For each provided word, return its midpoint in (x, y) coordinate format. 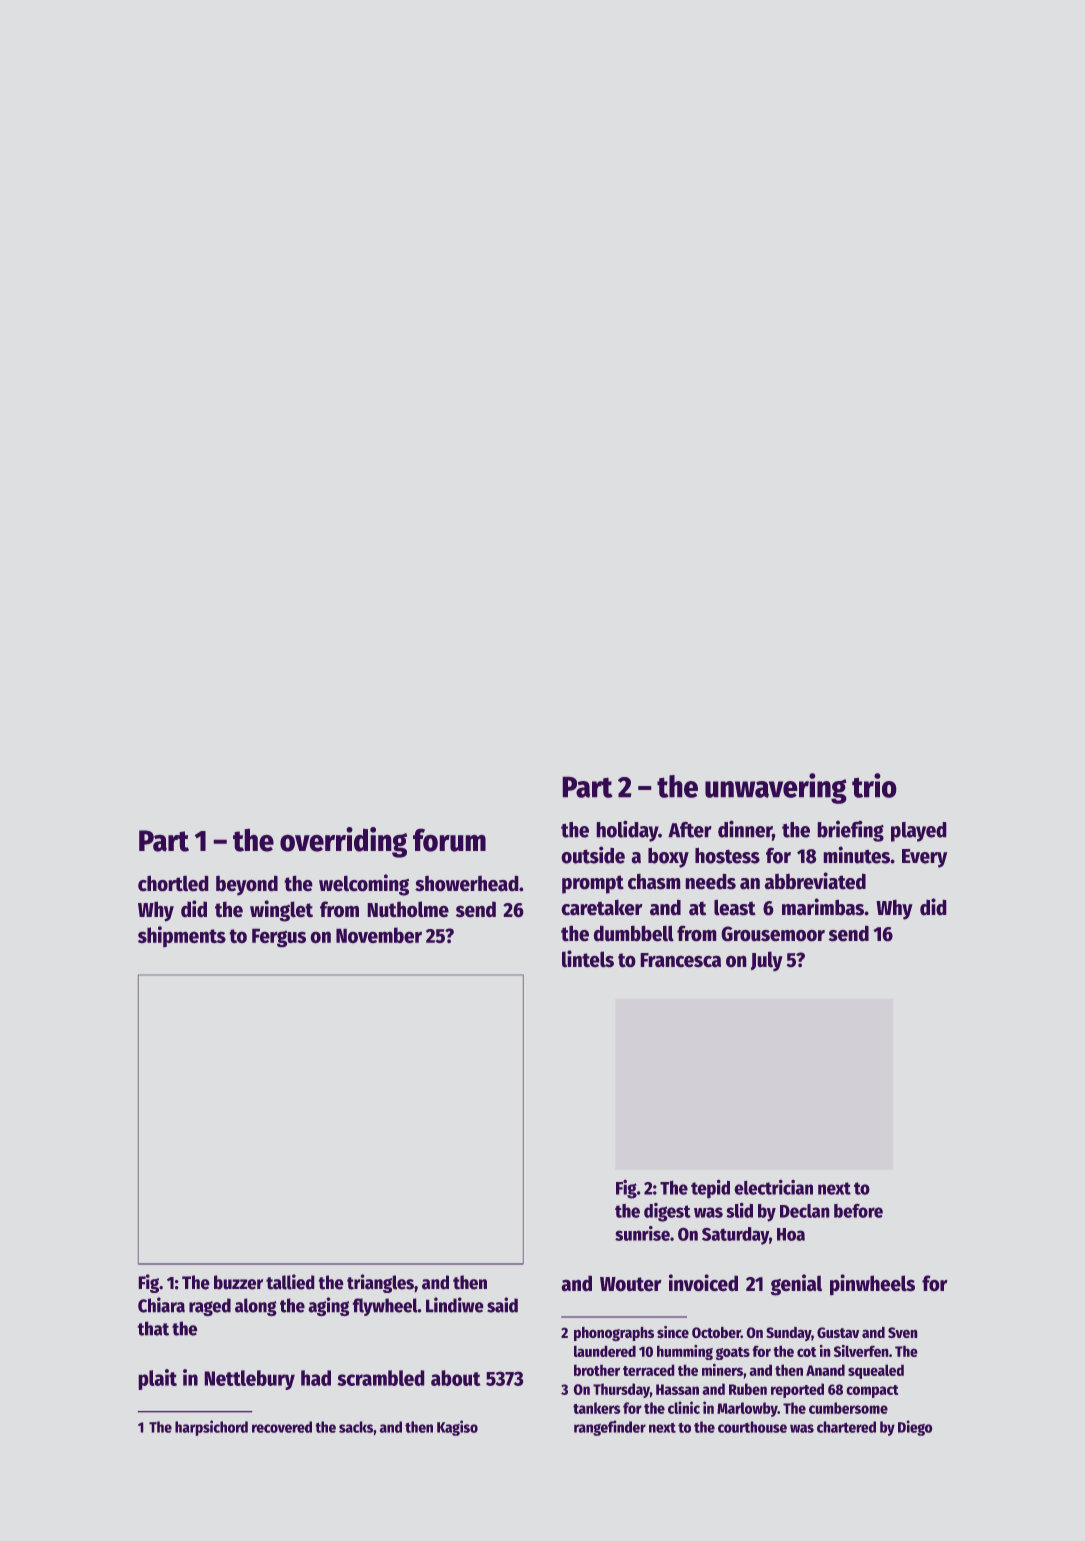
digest (667, 1212)
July (767, 961)
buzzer (238, 1282)
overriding (343, 842)
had (316, 1378)
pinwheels (872, 1284)
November (379, 935)
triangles (380, 1283)
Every (924, 858)
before (858, 1211)
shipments (182, 936)
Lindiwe (454, 1305)
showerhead (466, 883)
